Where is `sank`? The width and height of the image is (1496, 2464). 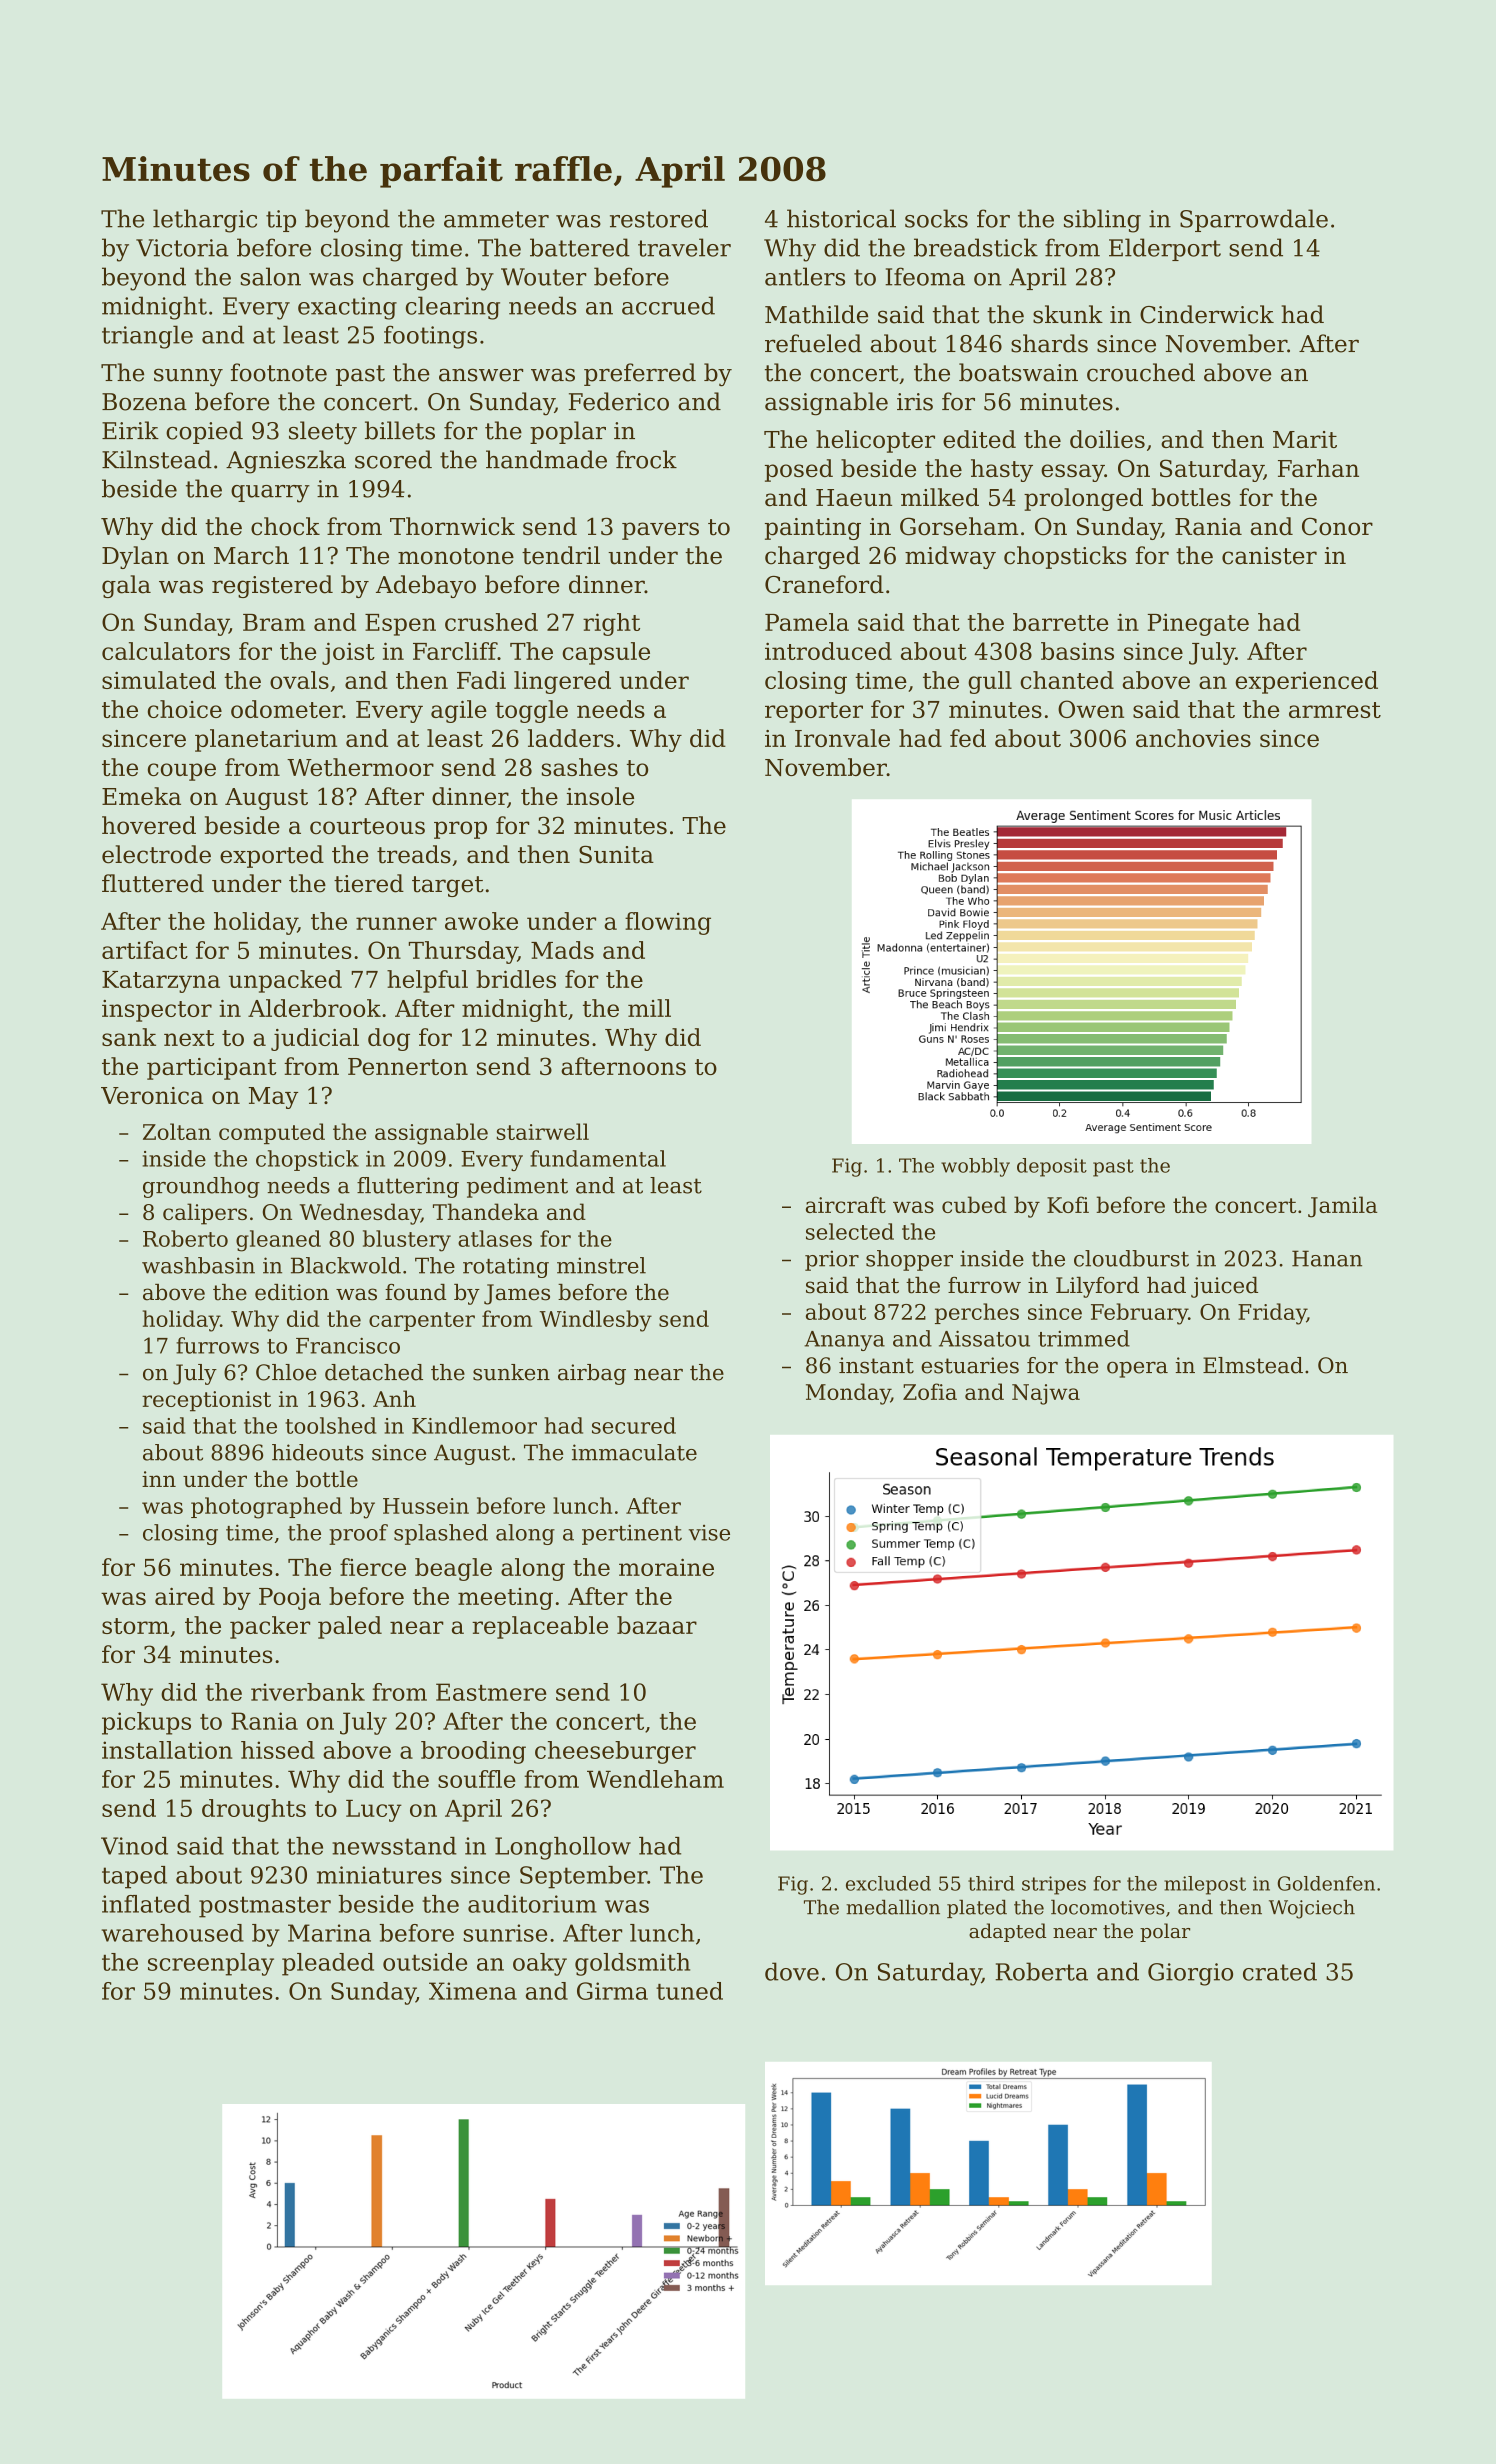 sank is located at coordinates (129, 1037).
